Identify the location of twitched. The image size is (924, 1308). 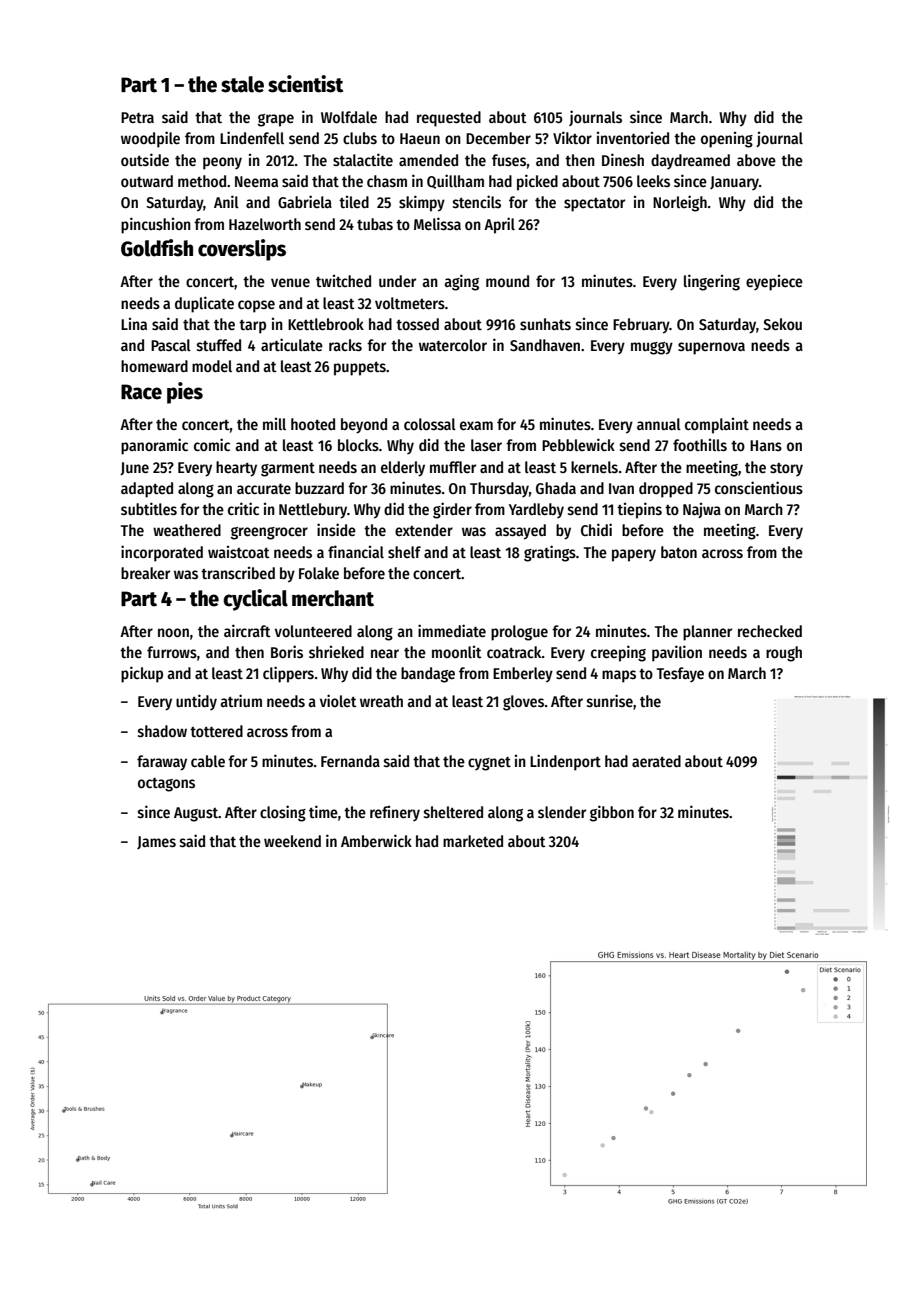
(343, 281).
